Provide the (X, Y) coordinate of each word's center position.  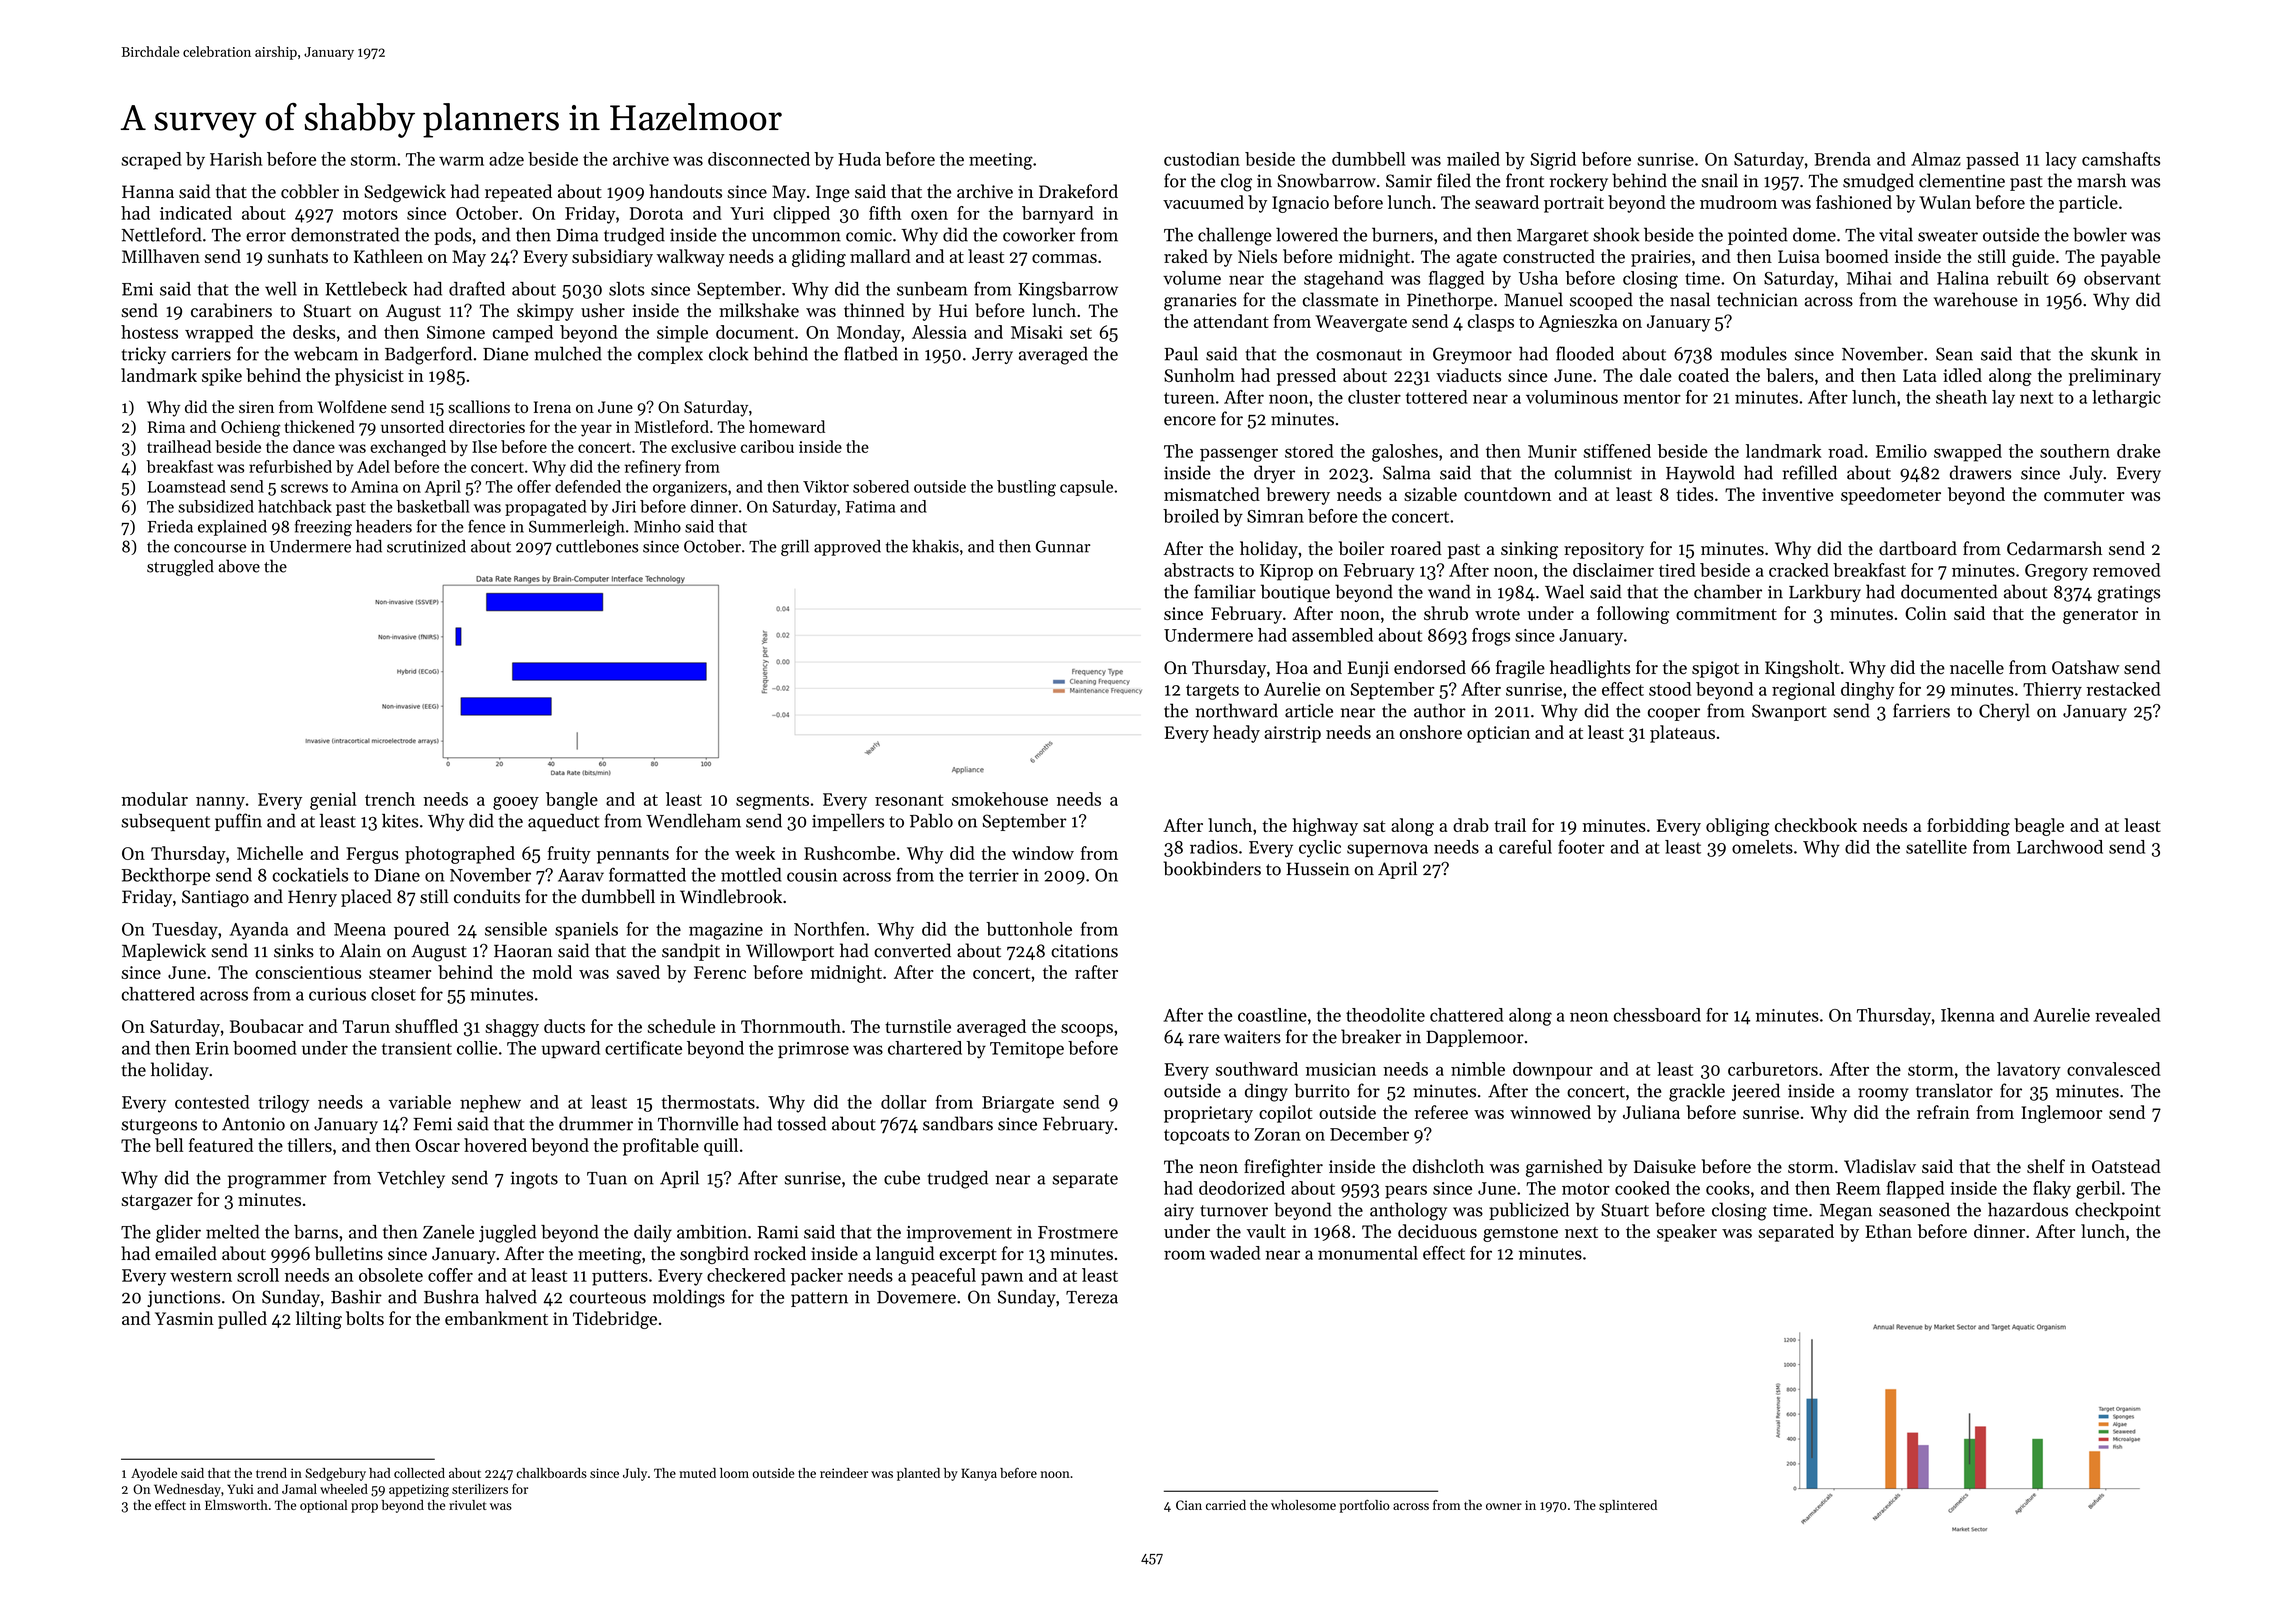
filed (1454, 180)
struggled (180, 567)
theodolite (1385, 1015)
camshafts (2121, 159)
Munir (1552, 451)
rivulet (468, 1505)
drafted (477, 288)
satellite (1936, 847)
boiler (1361, 548)
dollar (904, 1102)
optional (323, 1506)
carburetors (1773, 1069)
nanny (220, 803)
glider (178, 1234)
